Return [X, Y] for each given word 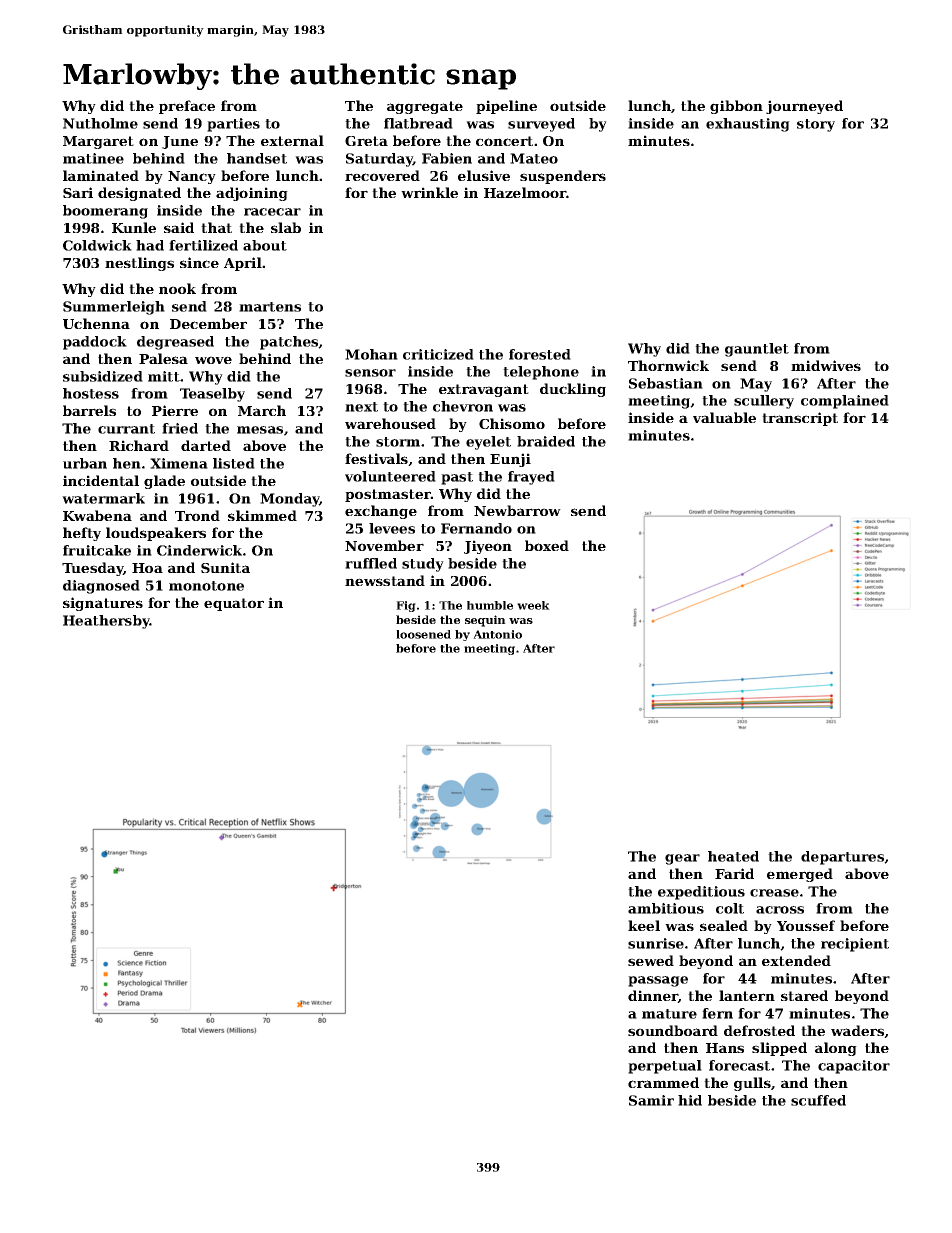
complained [845, 402]
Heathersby [106, 622]
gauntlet [757, 350]
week [533, 605]
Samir [651, 1100]
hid [690, 1100]
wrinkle [429, 192]
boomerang [105, 212]
